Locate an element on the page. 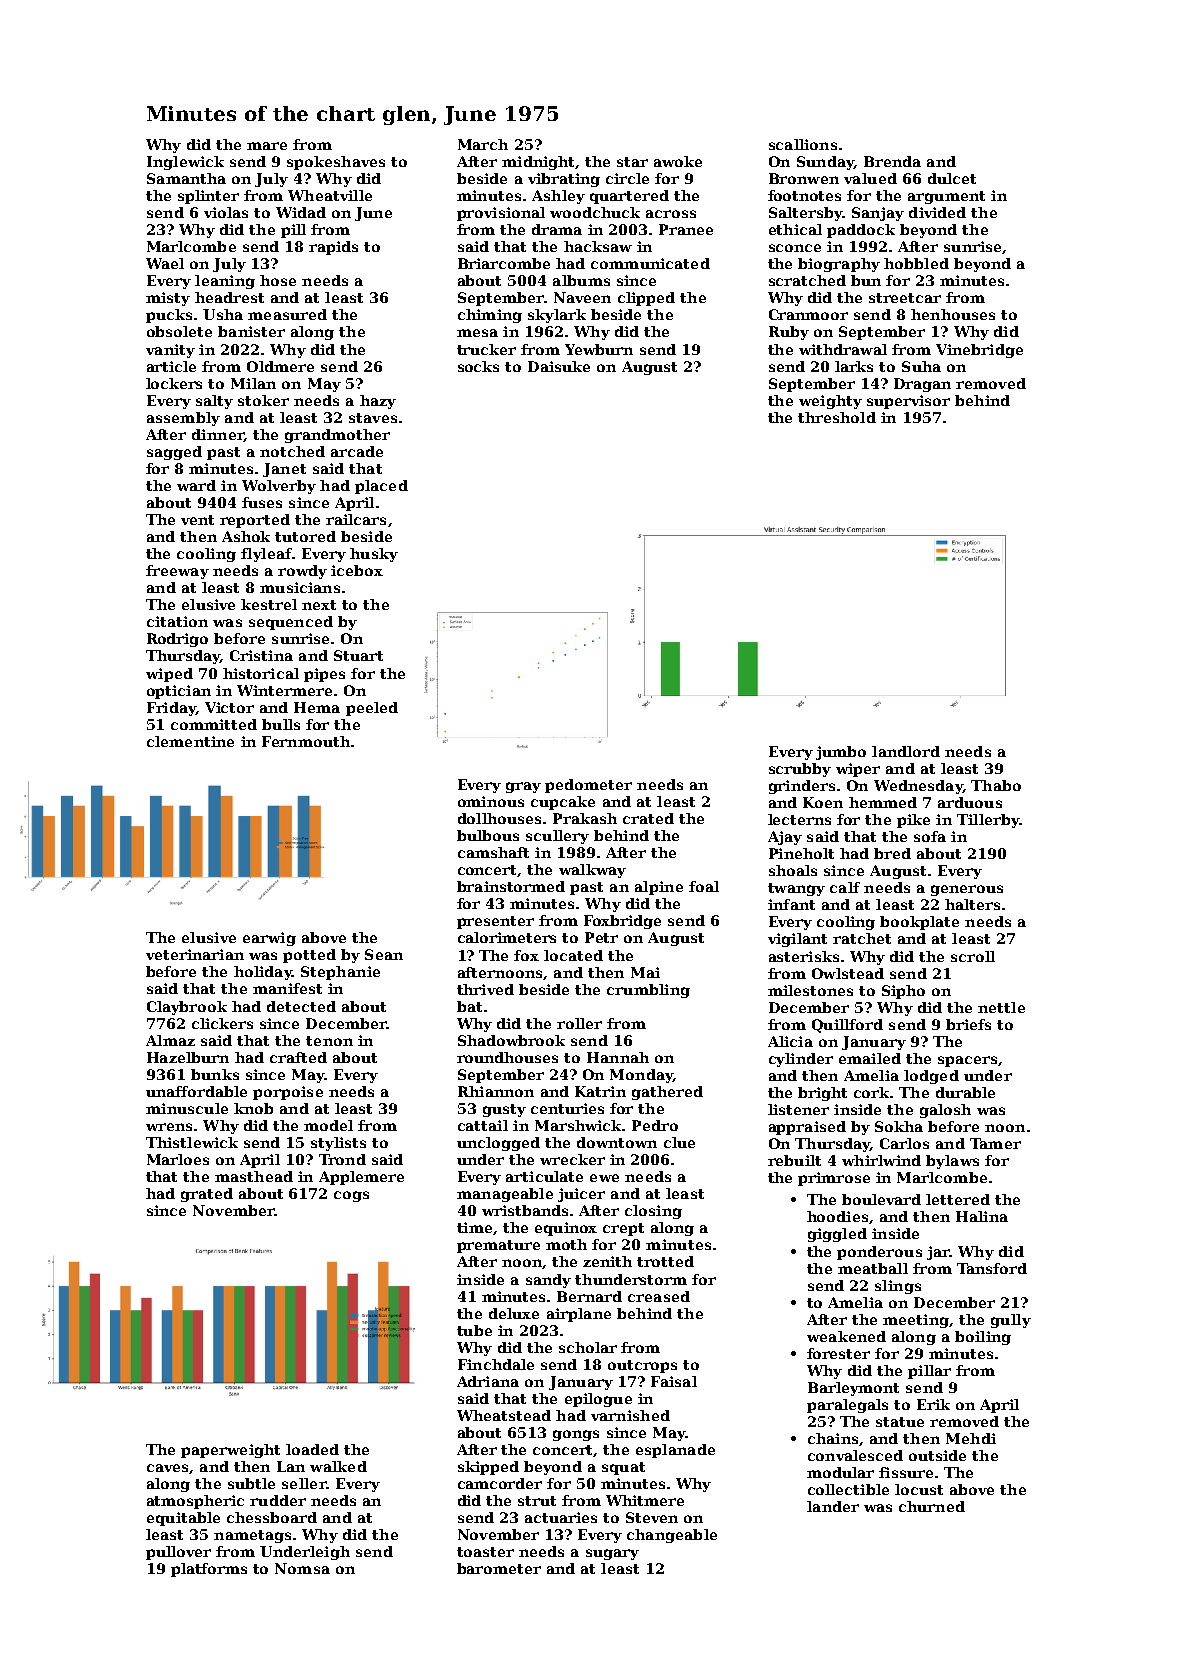  Yewburn is located at coordinates (599, 349).
